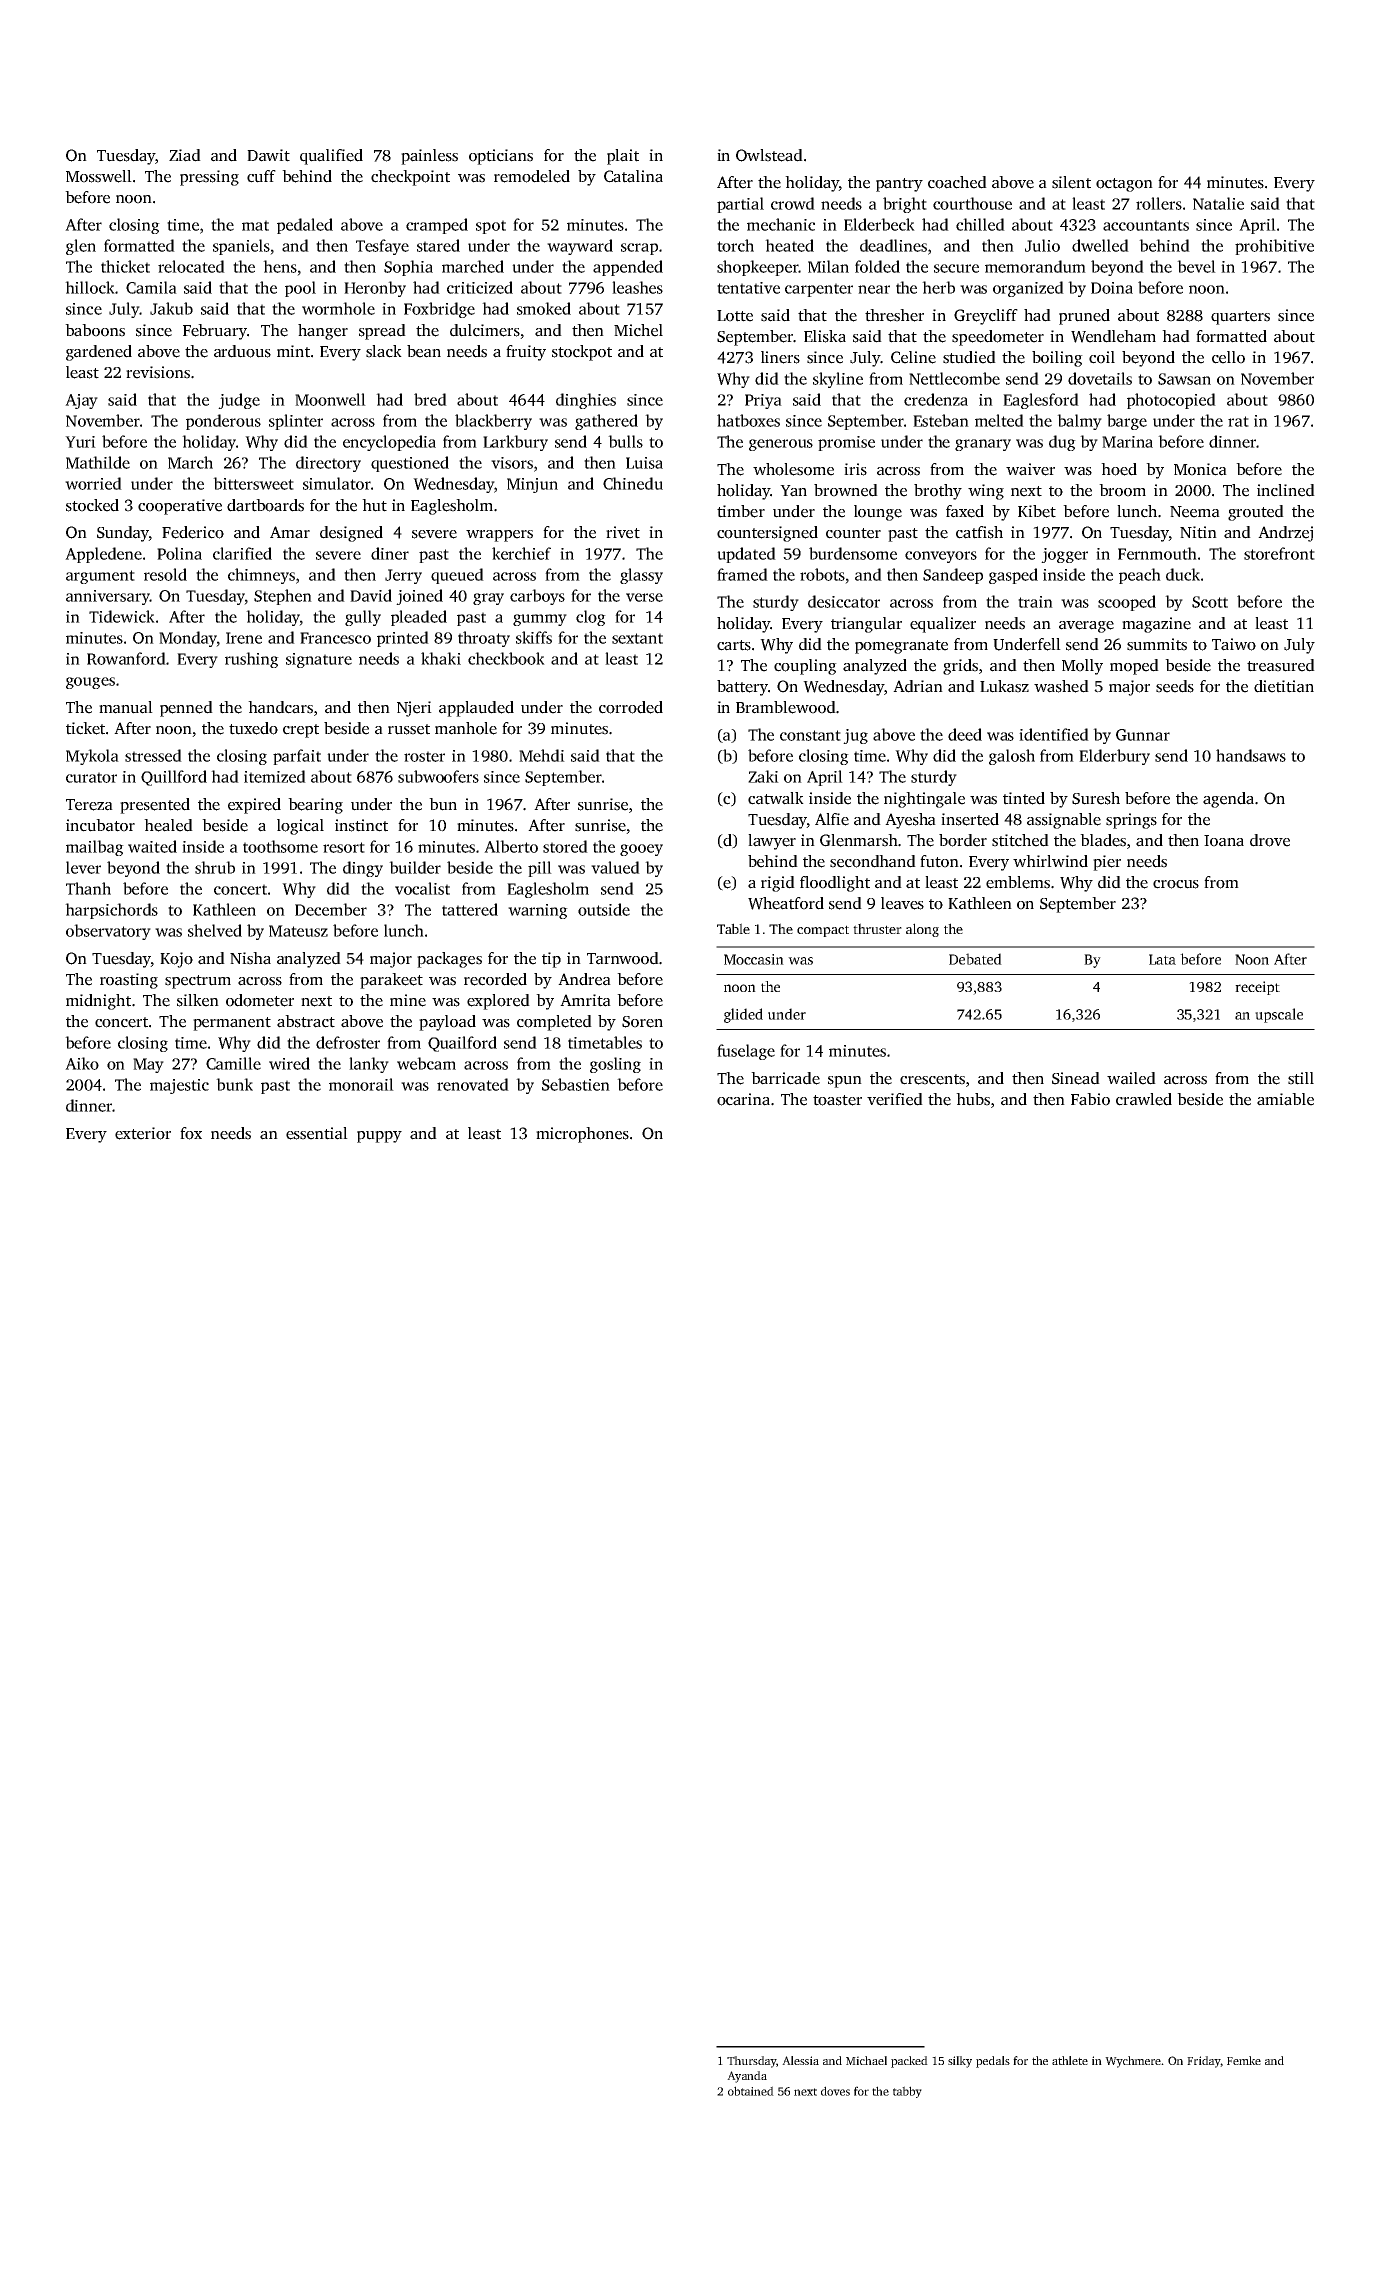  Describe the element at coordinates (1244, 2060) in the screenshot. I see `Femke` at that location.
